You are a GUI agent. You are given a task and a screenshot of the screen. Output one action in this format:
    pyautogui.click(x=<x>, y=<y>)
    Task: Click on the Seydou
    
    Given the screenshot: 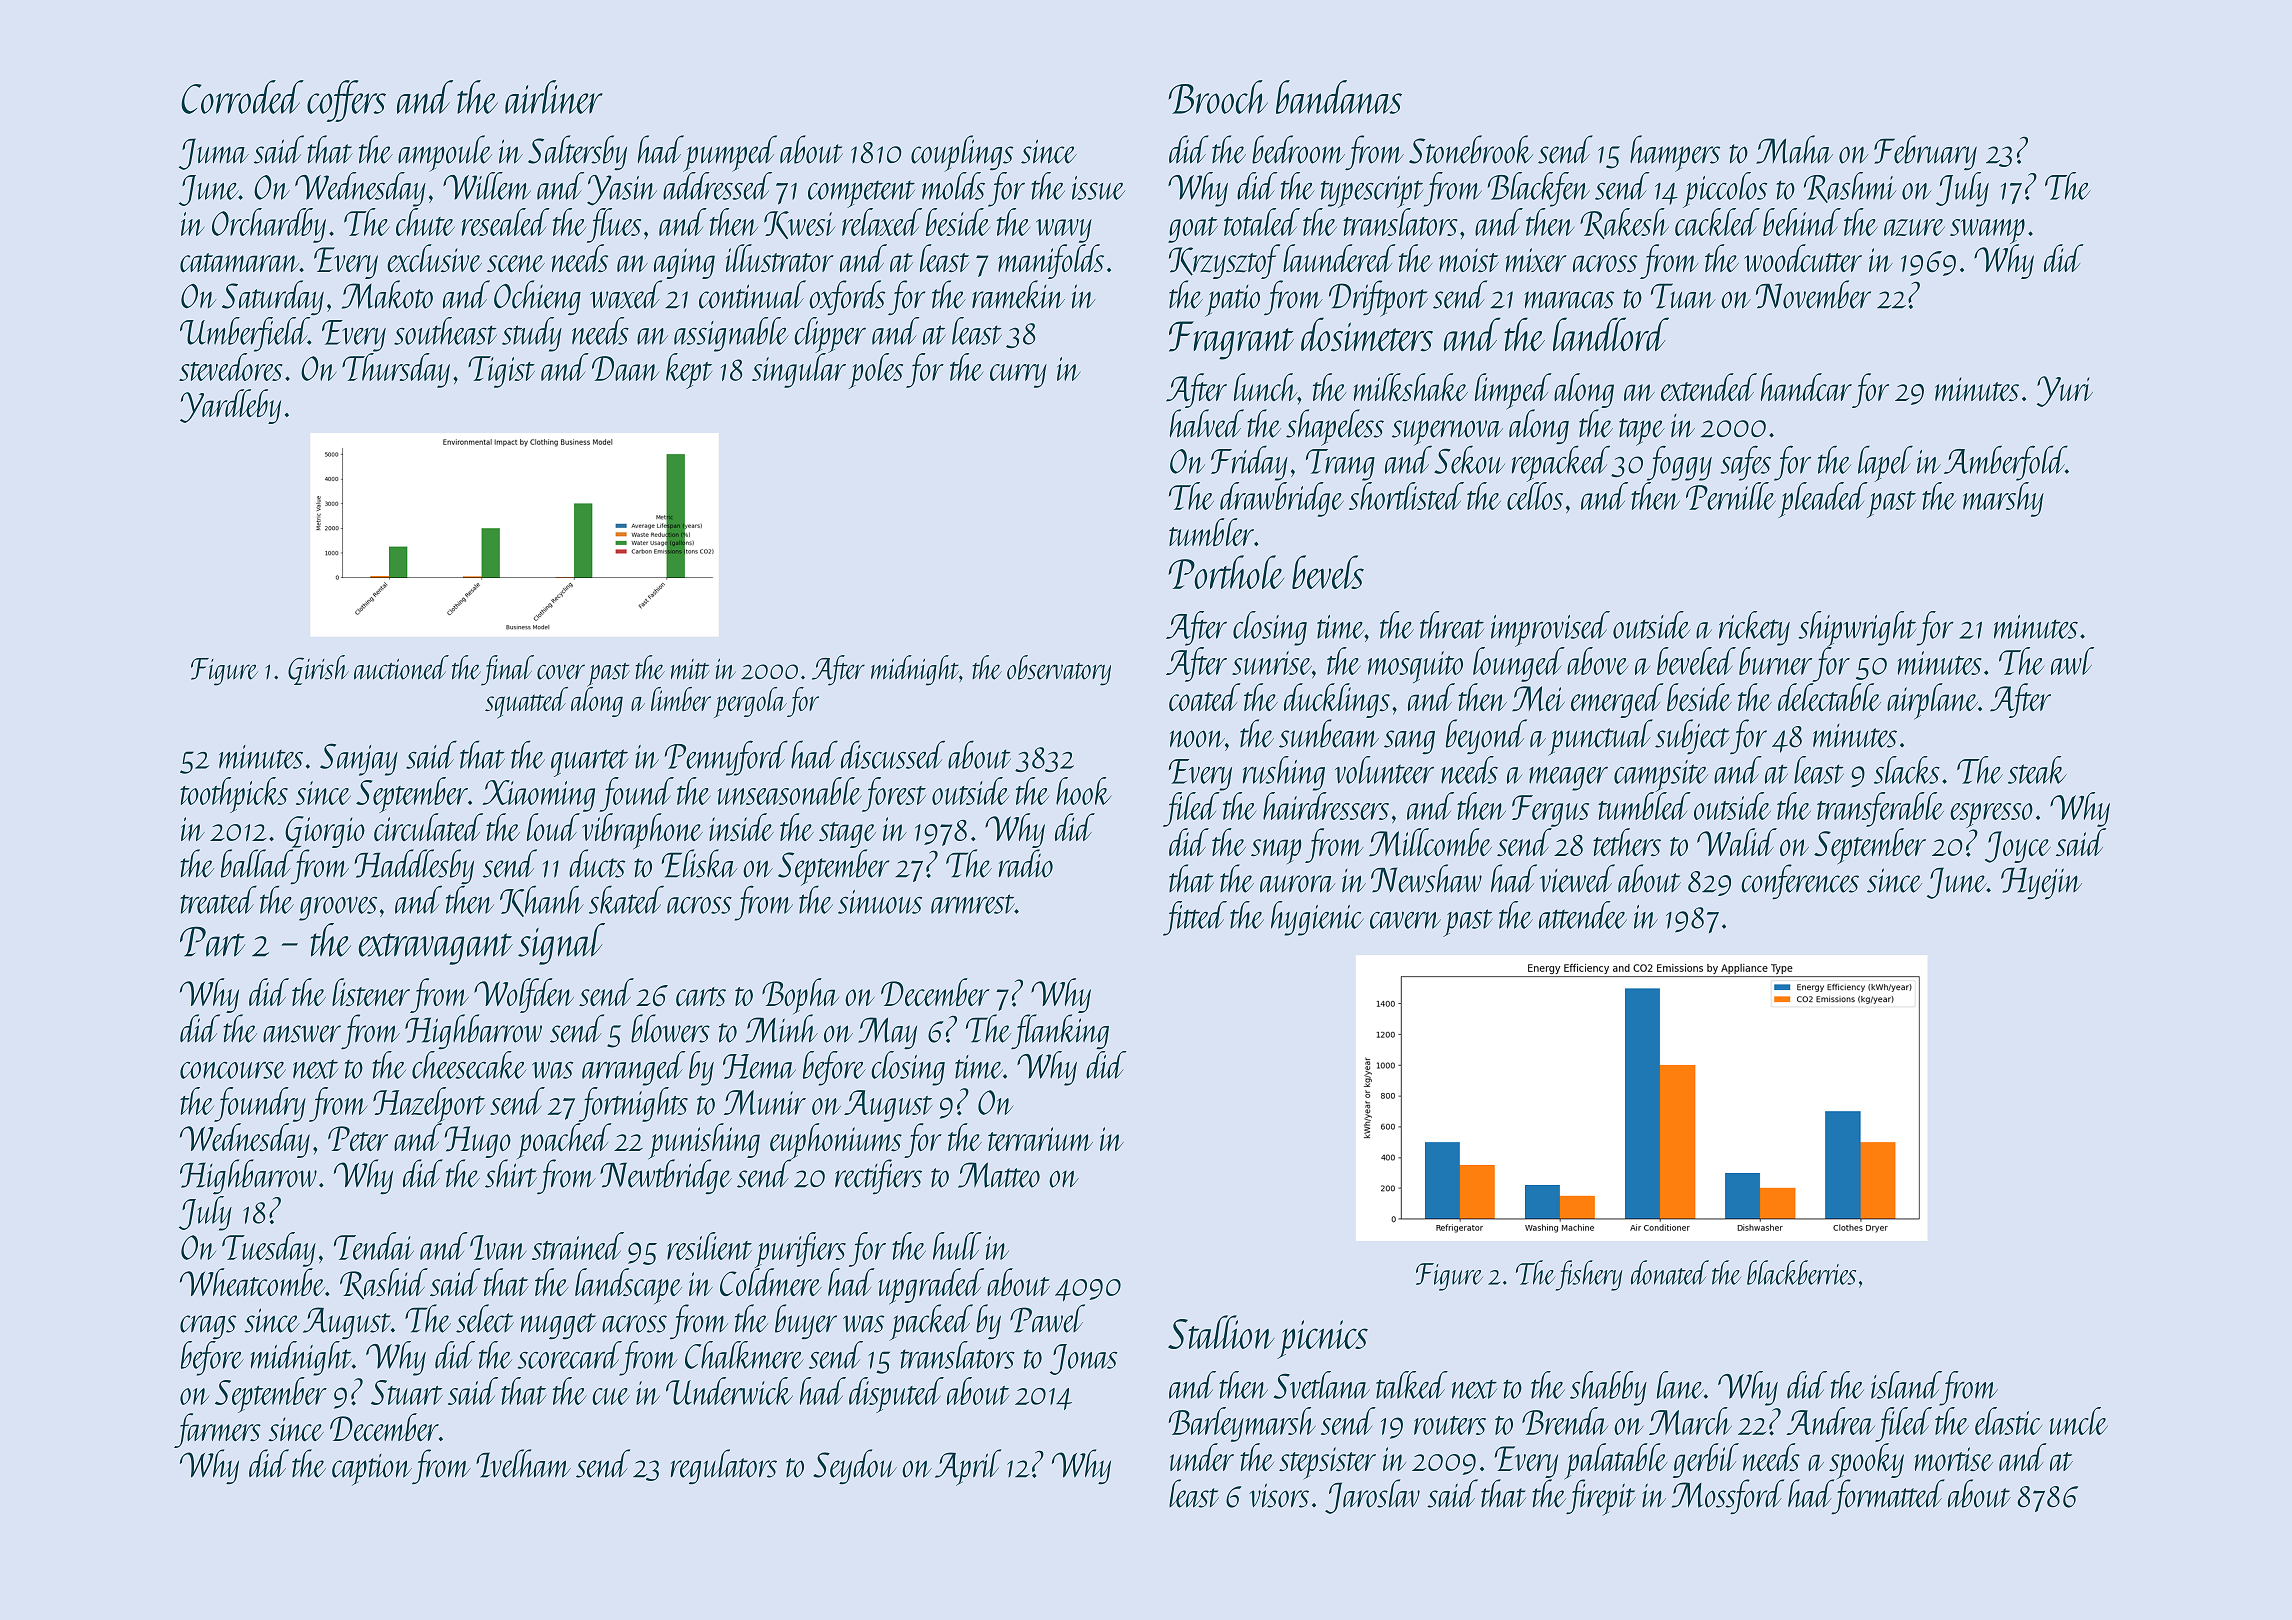 What is the action you would take?
    pyautogui.click(x=855, y=1466)
